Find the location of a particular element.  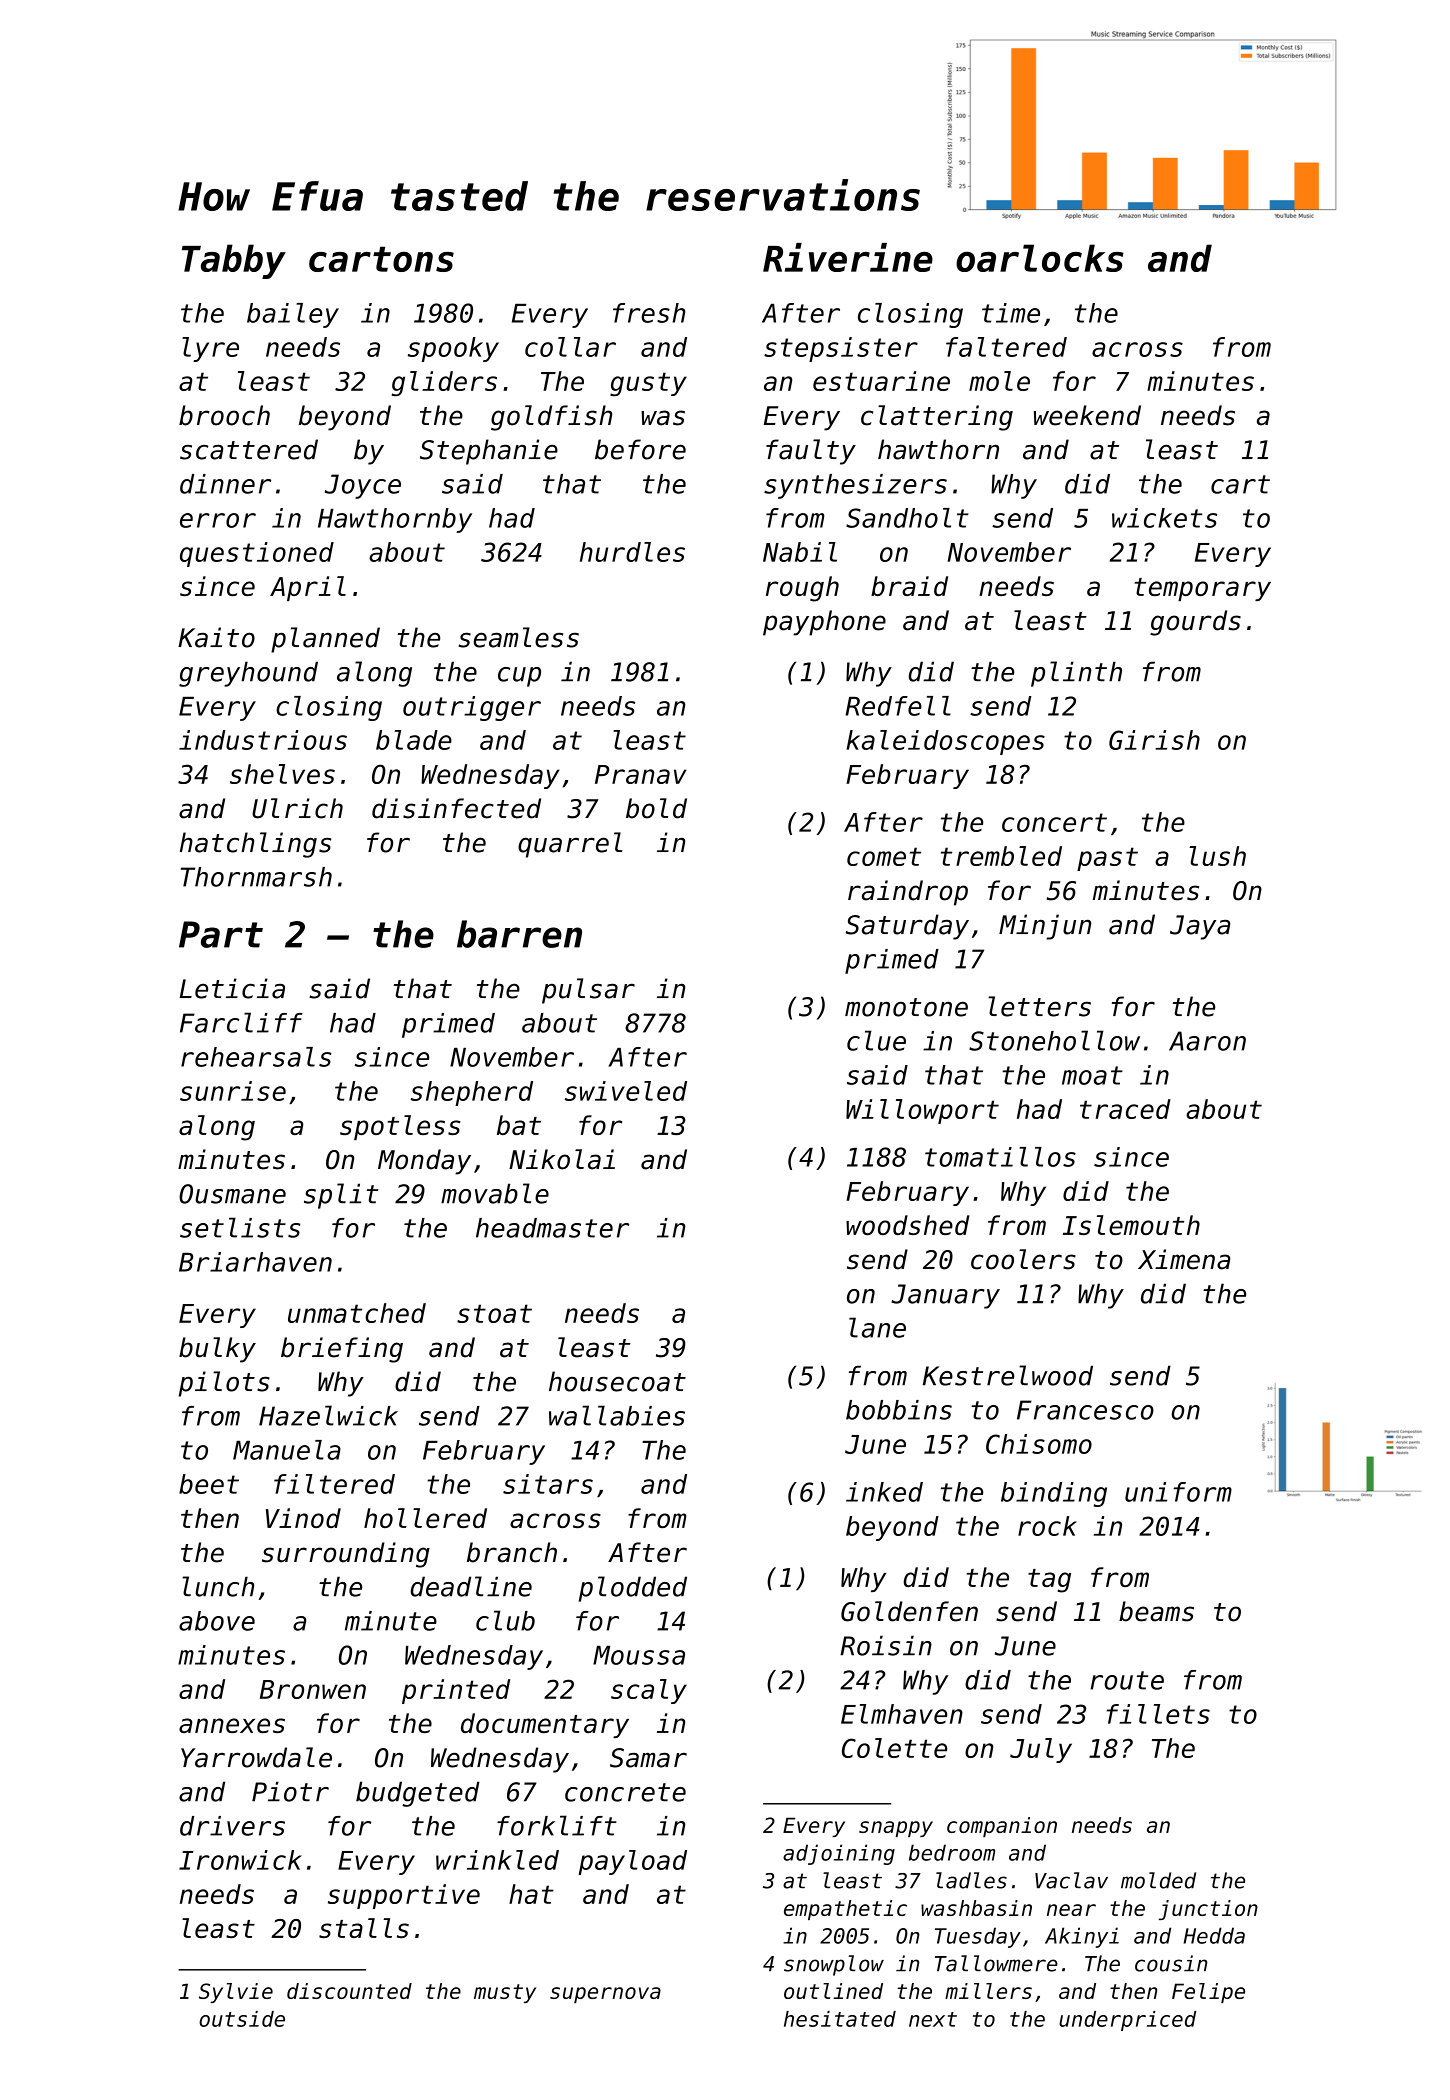

payload is located at coordinates (632, 1862).
